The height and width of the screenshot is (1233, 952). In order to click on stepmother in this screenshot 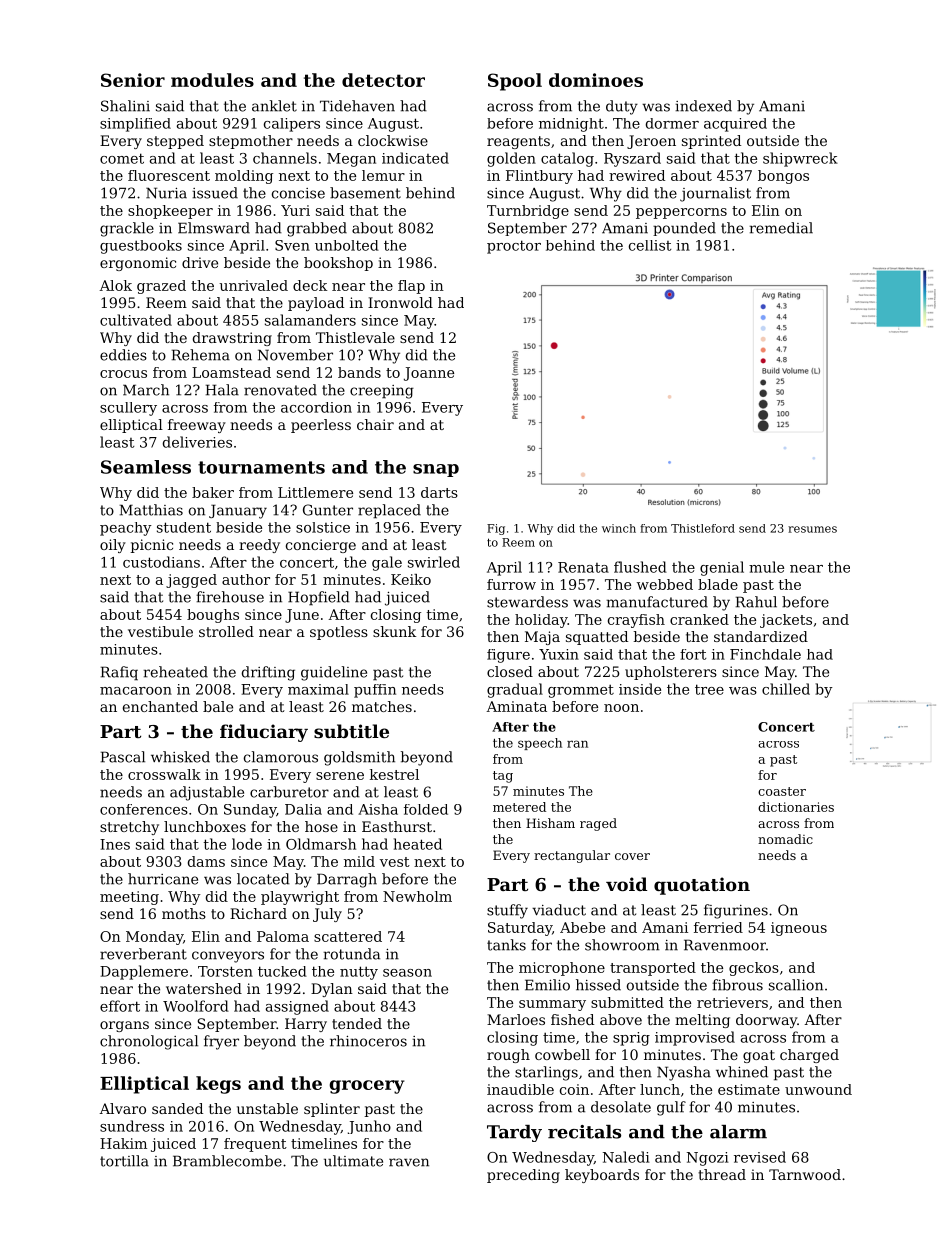, I will do `click(251, 142)`.
